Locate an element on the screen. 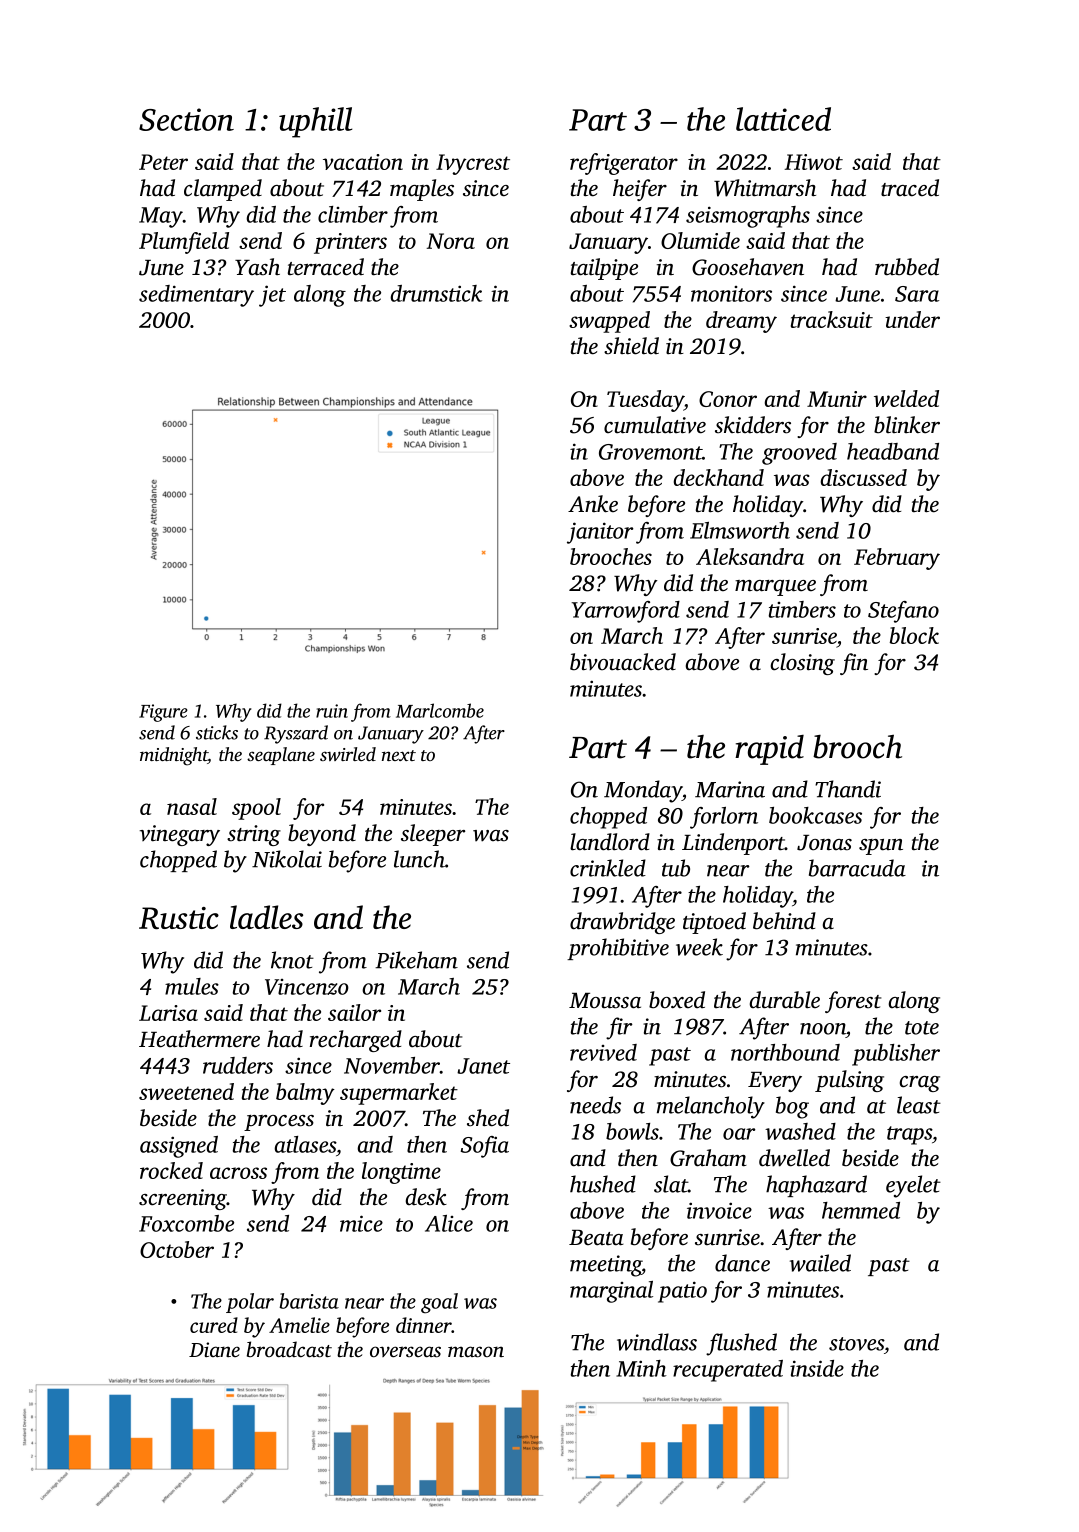 The image size is (1079, 1532). goal is located at coordinates (439, 1303).
